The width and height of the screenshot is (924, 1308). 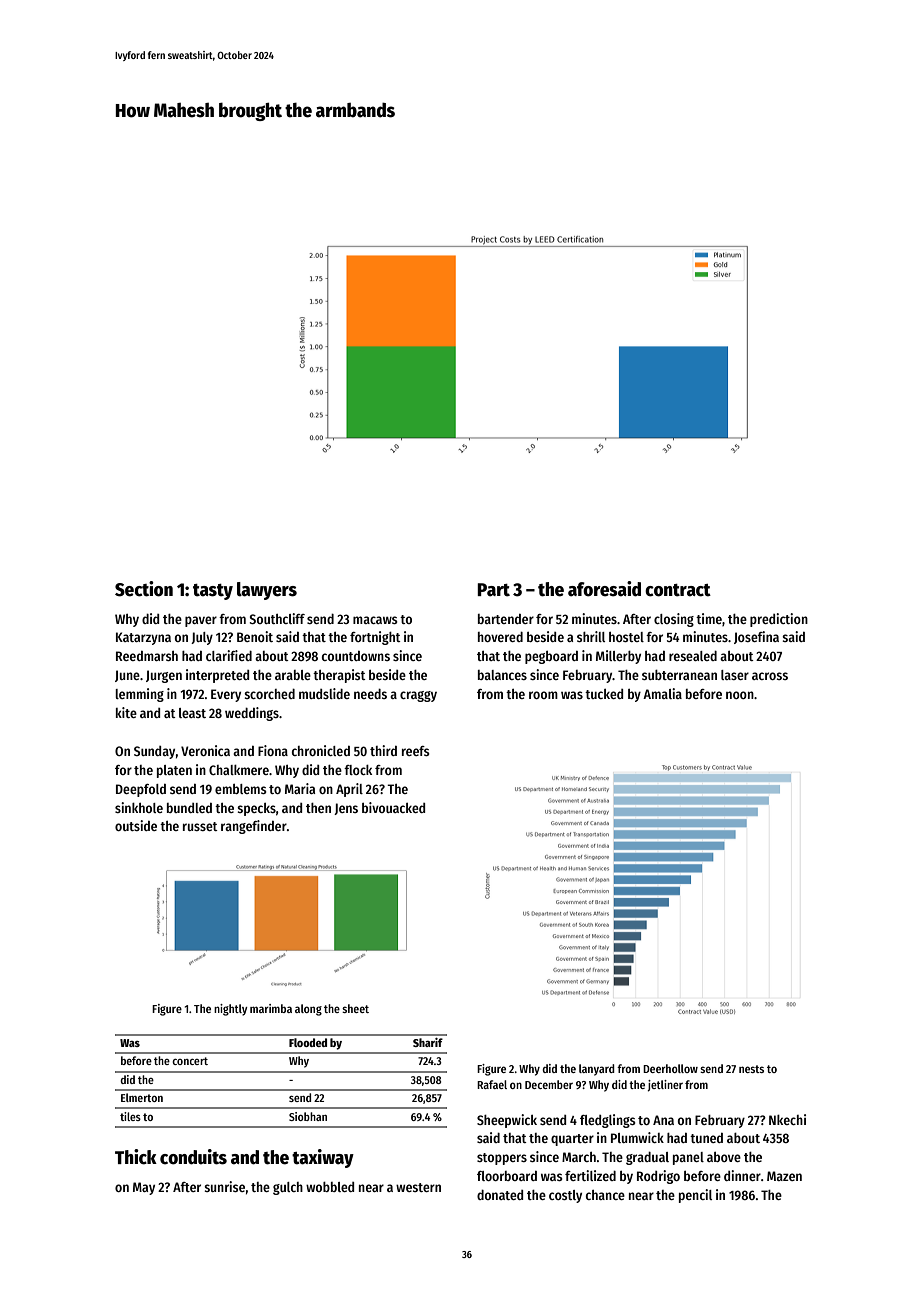 I want to click on gulch, so click(x=288, y=1188).
